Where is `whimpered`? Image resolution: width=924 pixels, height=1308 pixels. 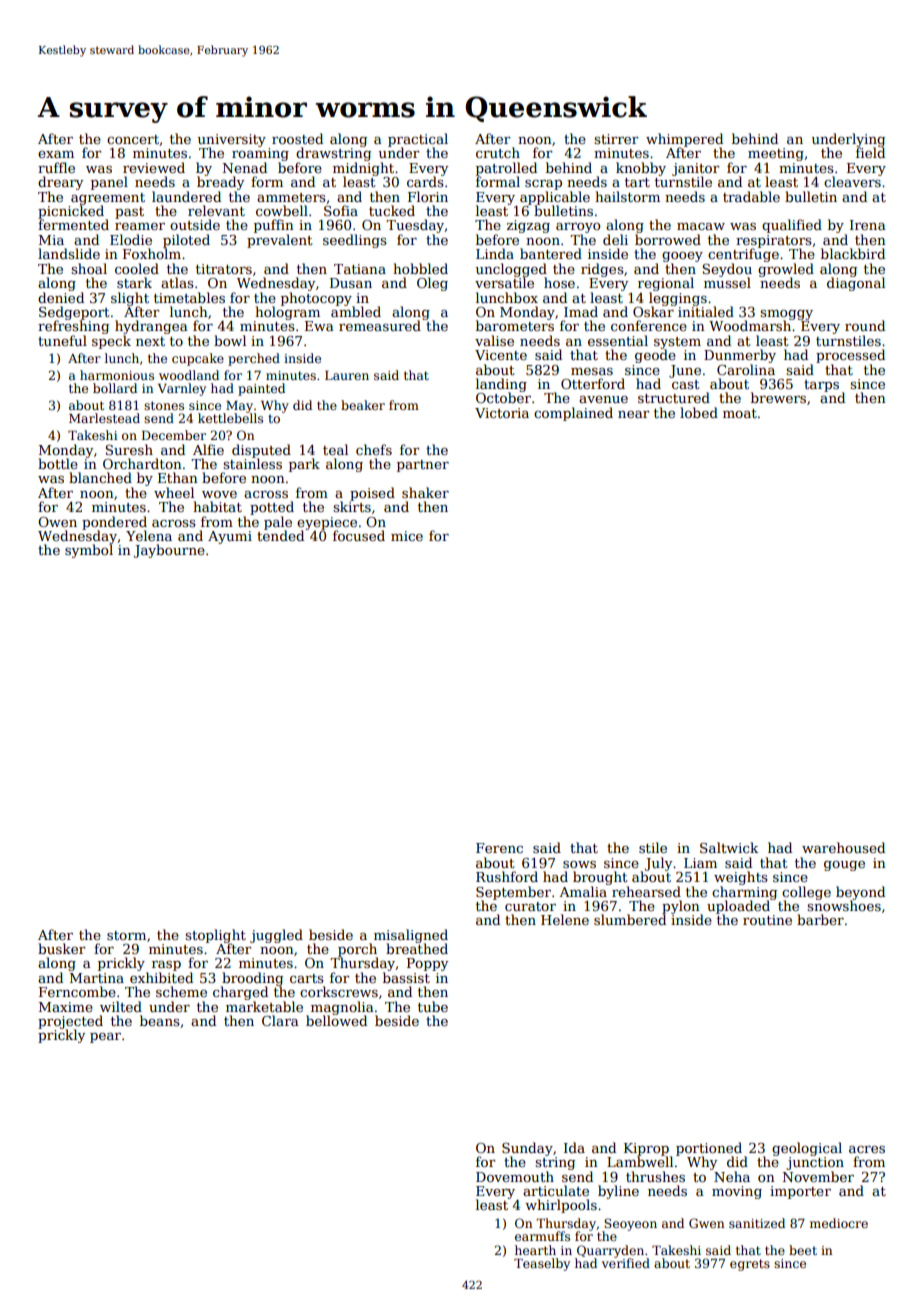 whimpered is located at coordinates (684, 140).
